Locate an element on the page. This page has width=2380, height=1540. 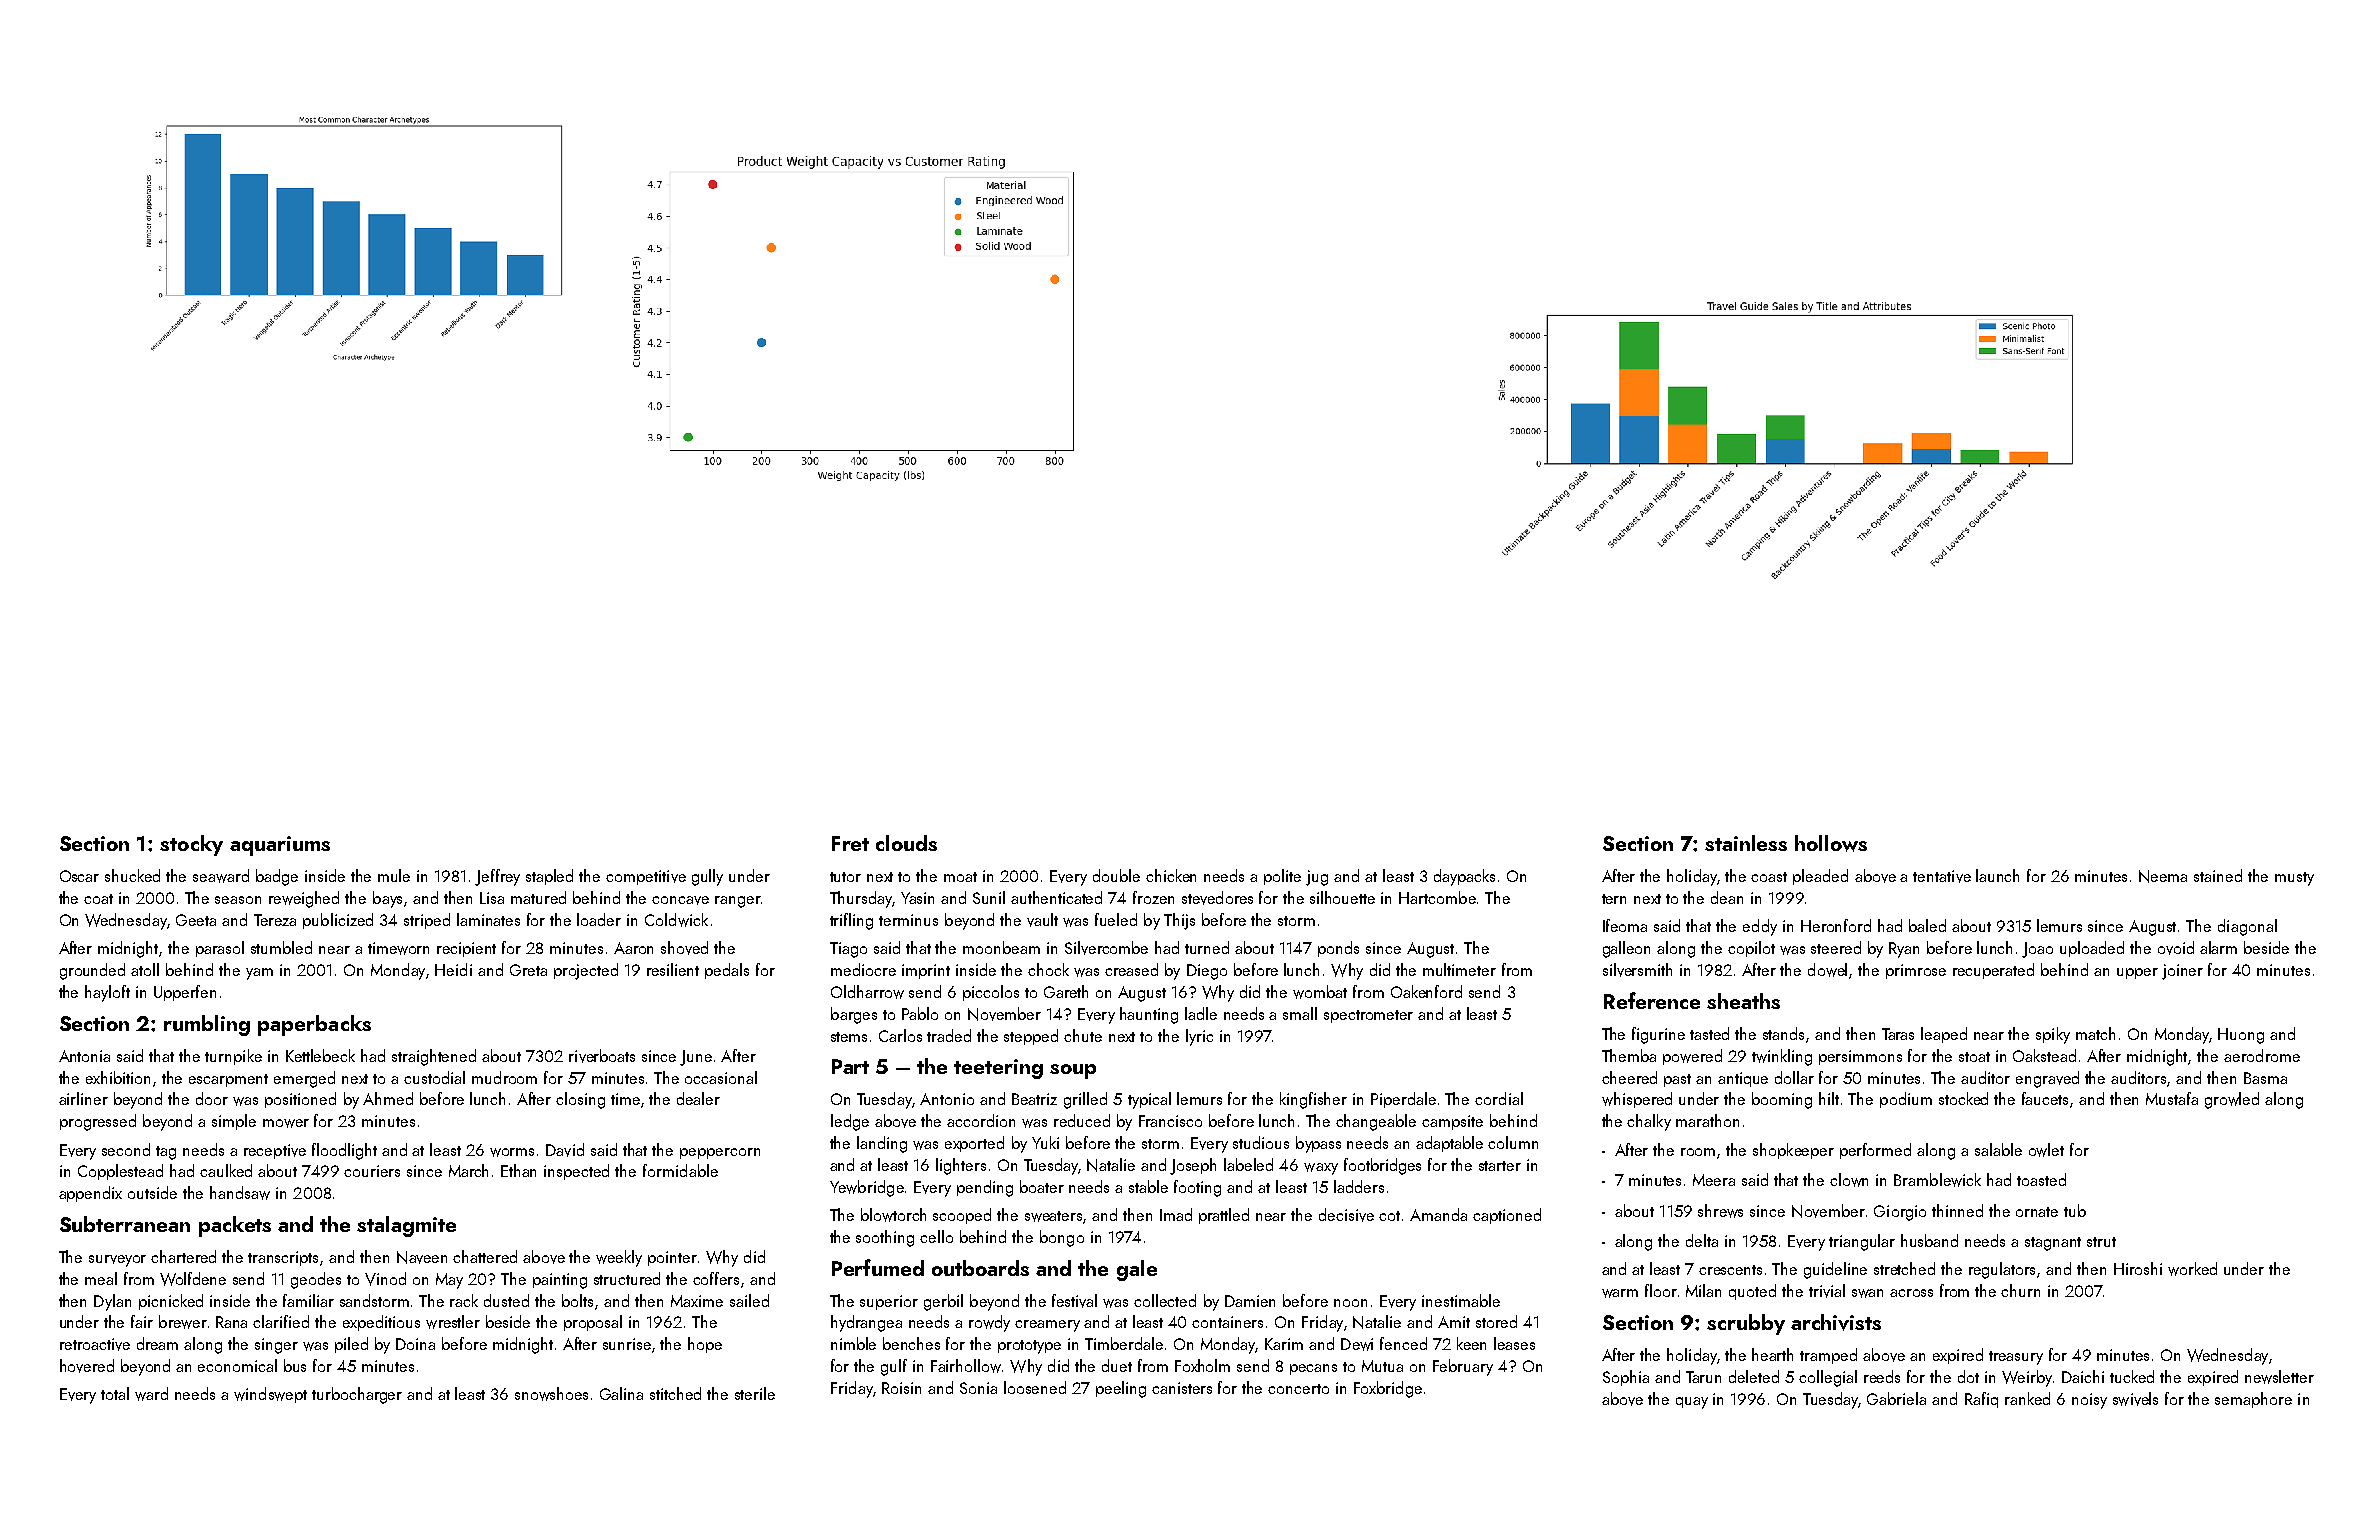
stretched is located at coordinates (1904, 1268).
